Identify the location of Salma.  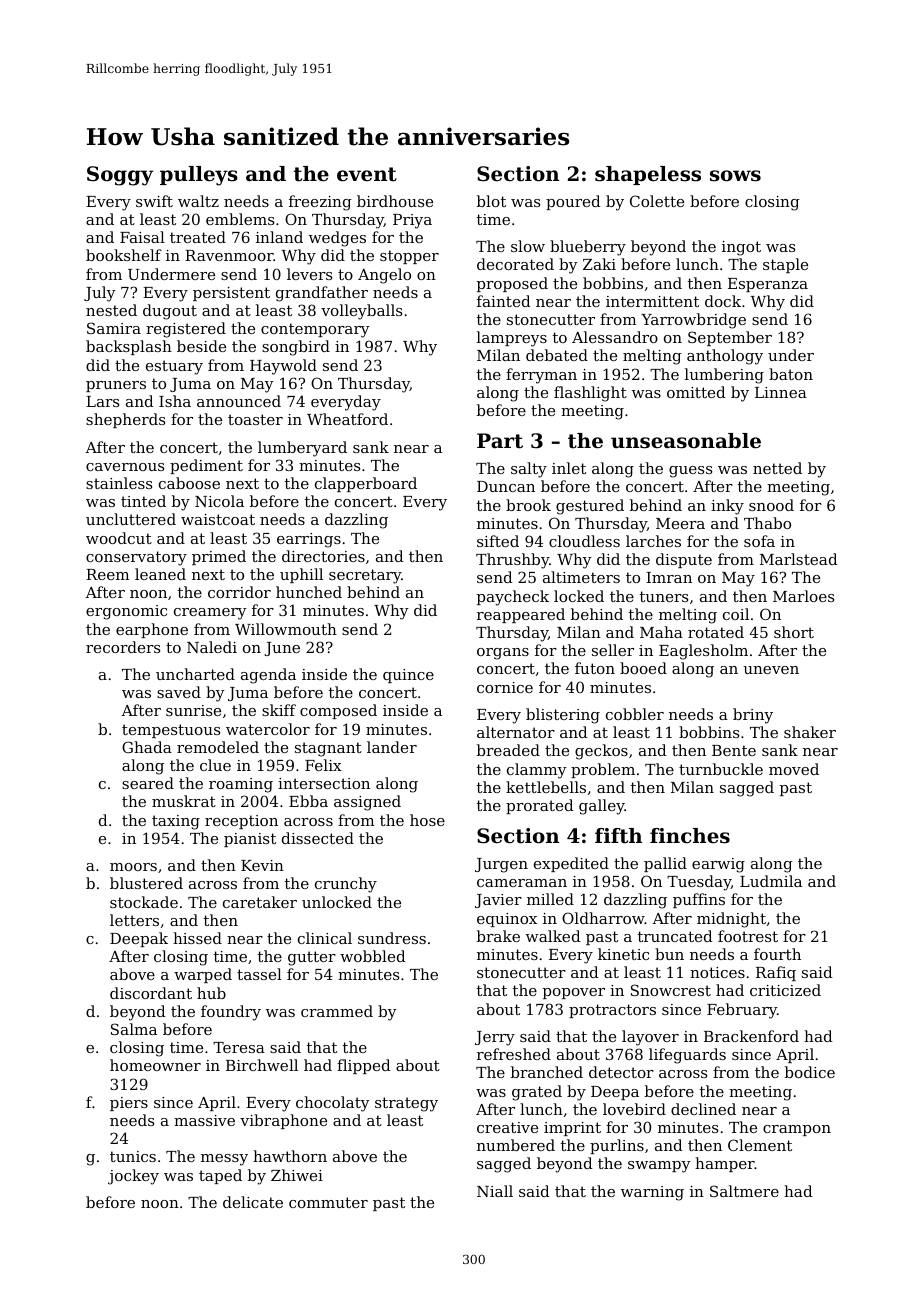
(134, 1029).
